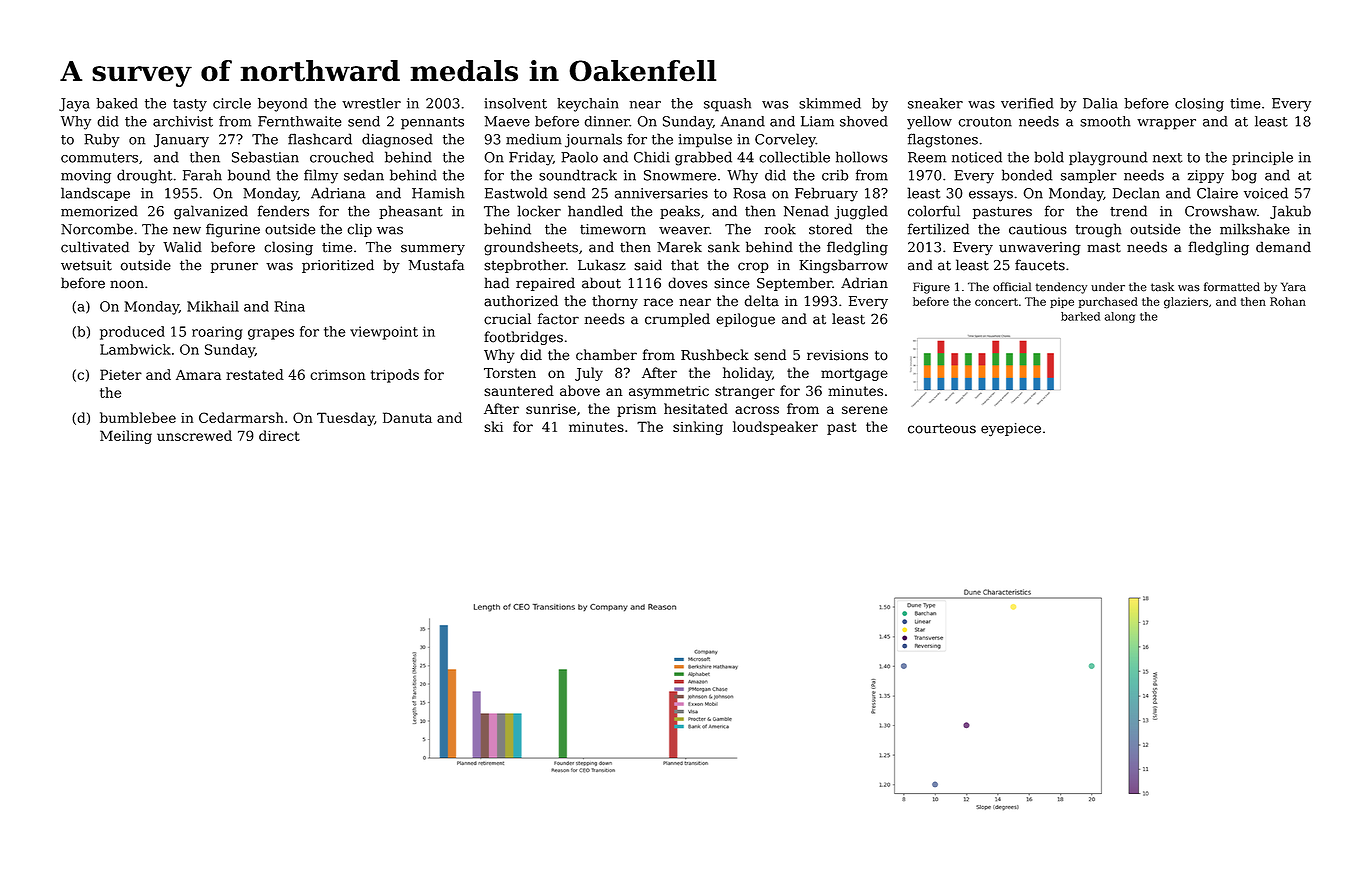  What do you see at coordinates (126, 437) in the screenshot?
I see `Meiling` at bounding box center [126, 437].
